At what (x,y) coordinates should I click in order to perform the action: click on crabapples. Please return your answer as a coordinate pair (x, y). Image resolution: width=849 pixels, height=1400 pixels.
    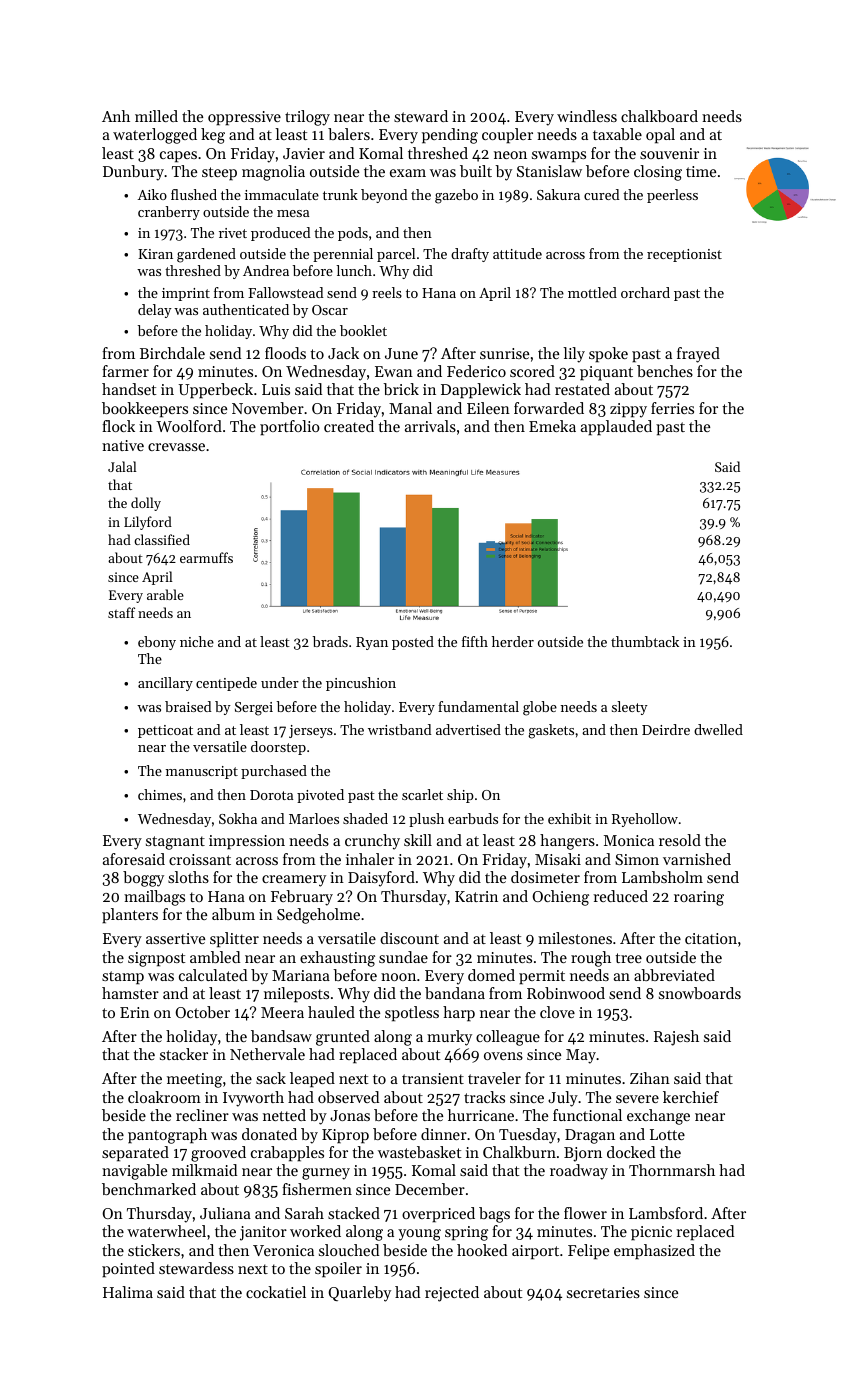
    Looking at the image, I should click on (287, 1154).
